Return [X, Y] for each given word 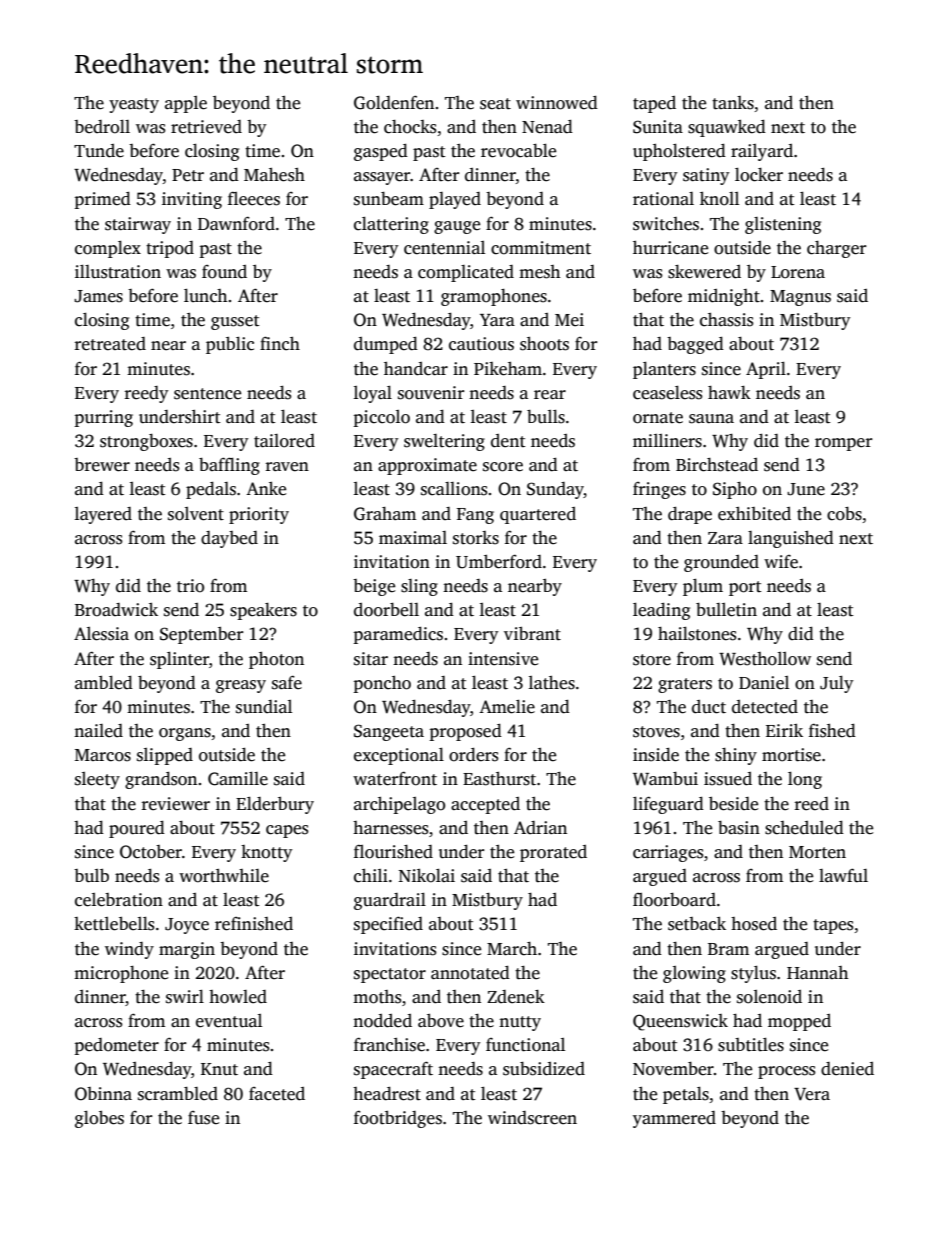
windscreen [532, 1118]
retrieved [206, 127]
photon [276, 660]
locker [759, 175]
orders [473, 755]
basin [739, 828]
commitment [541, 248]
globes [99, 1119]
